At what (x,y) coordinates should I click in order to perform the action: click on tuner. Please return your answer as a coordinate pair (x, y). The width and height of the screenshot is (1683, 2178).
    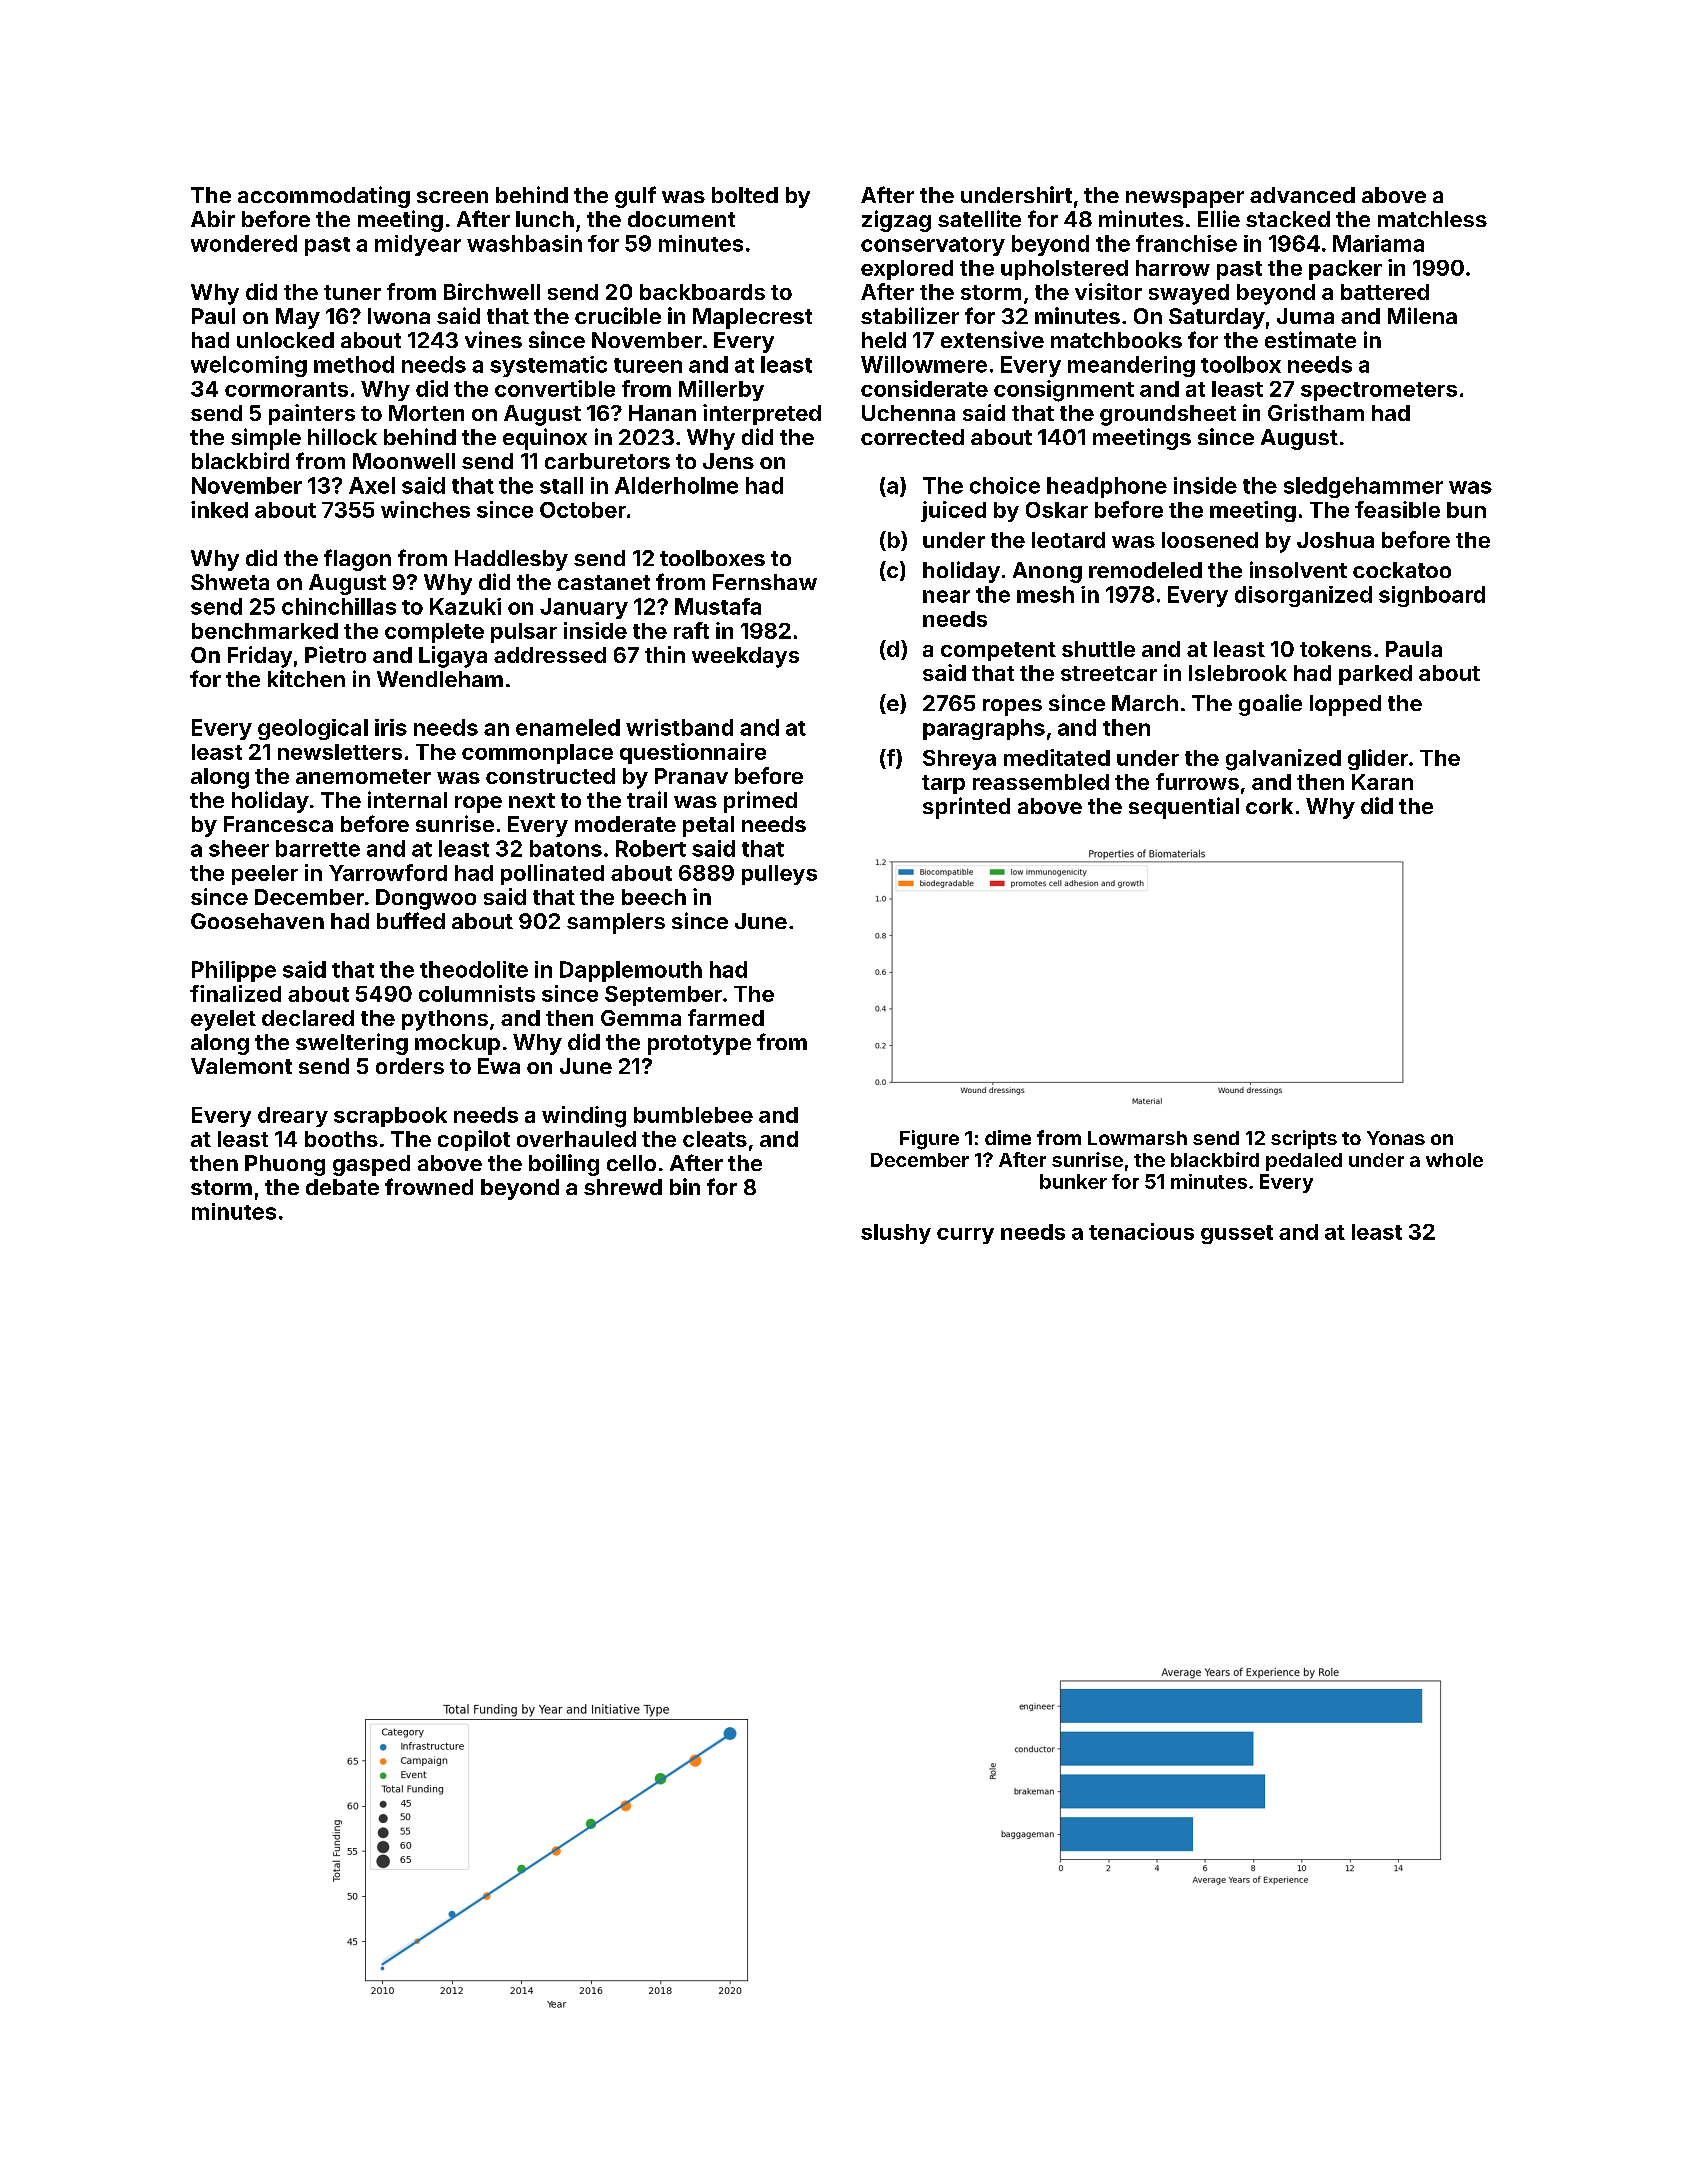
    Looking at the image, I should click on (352, 292).
